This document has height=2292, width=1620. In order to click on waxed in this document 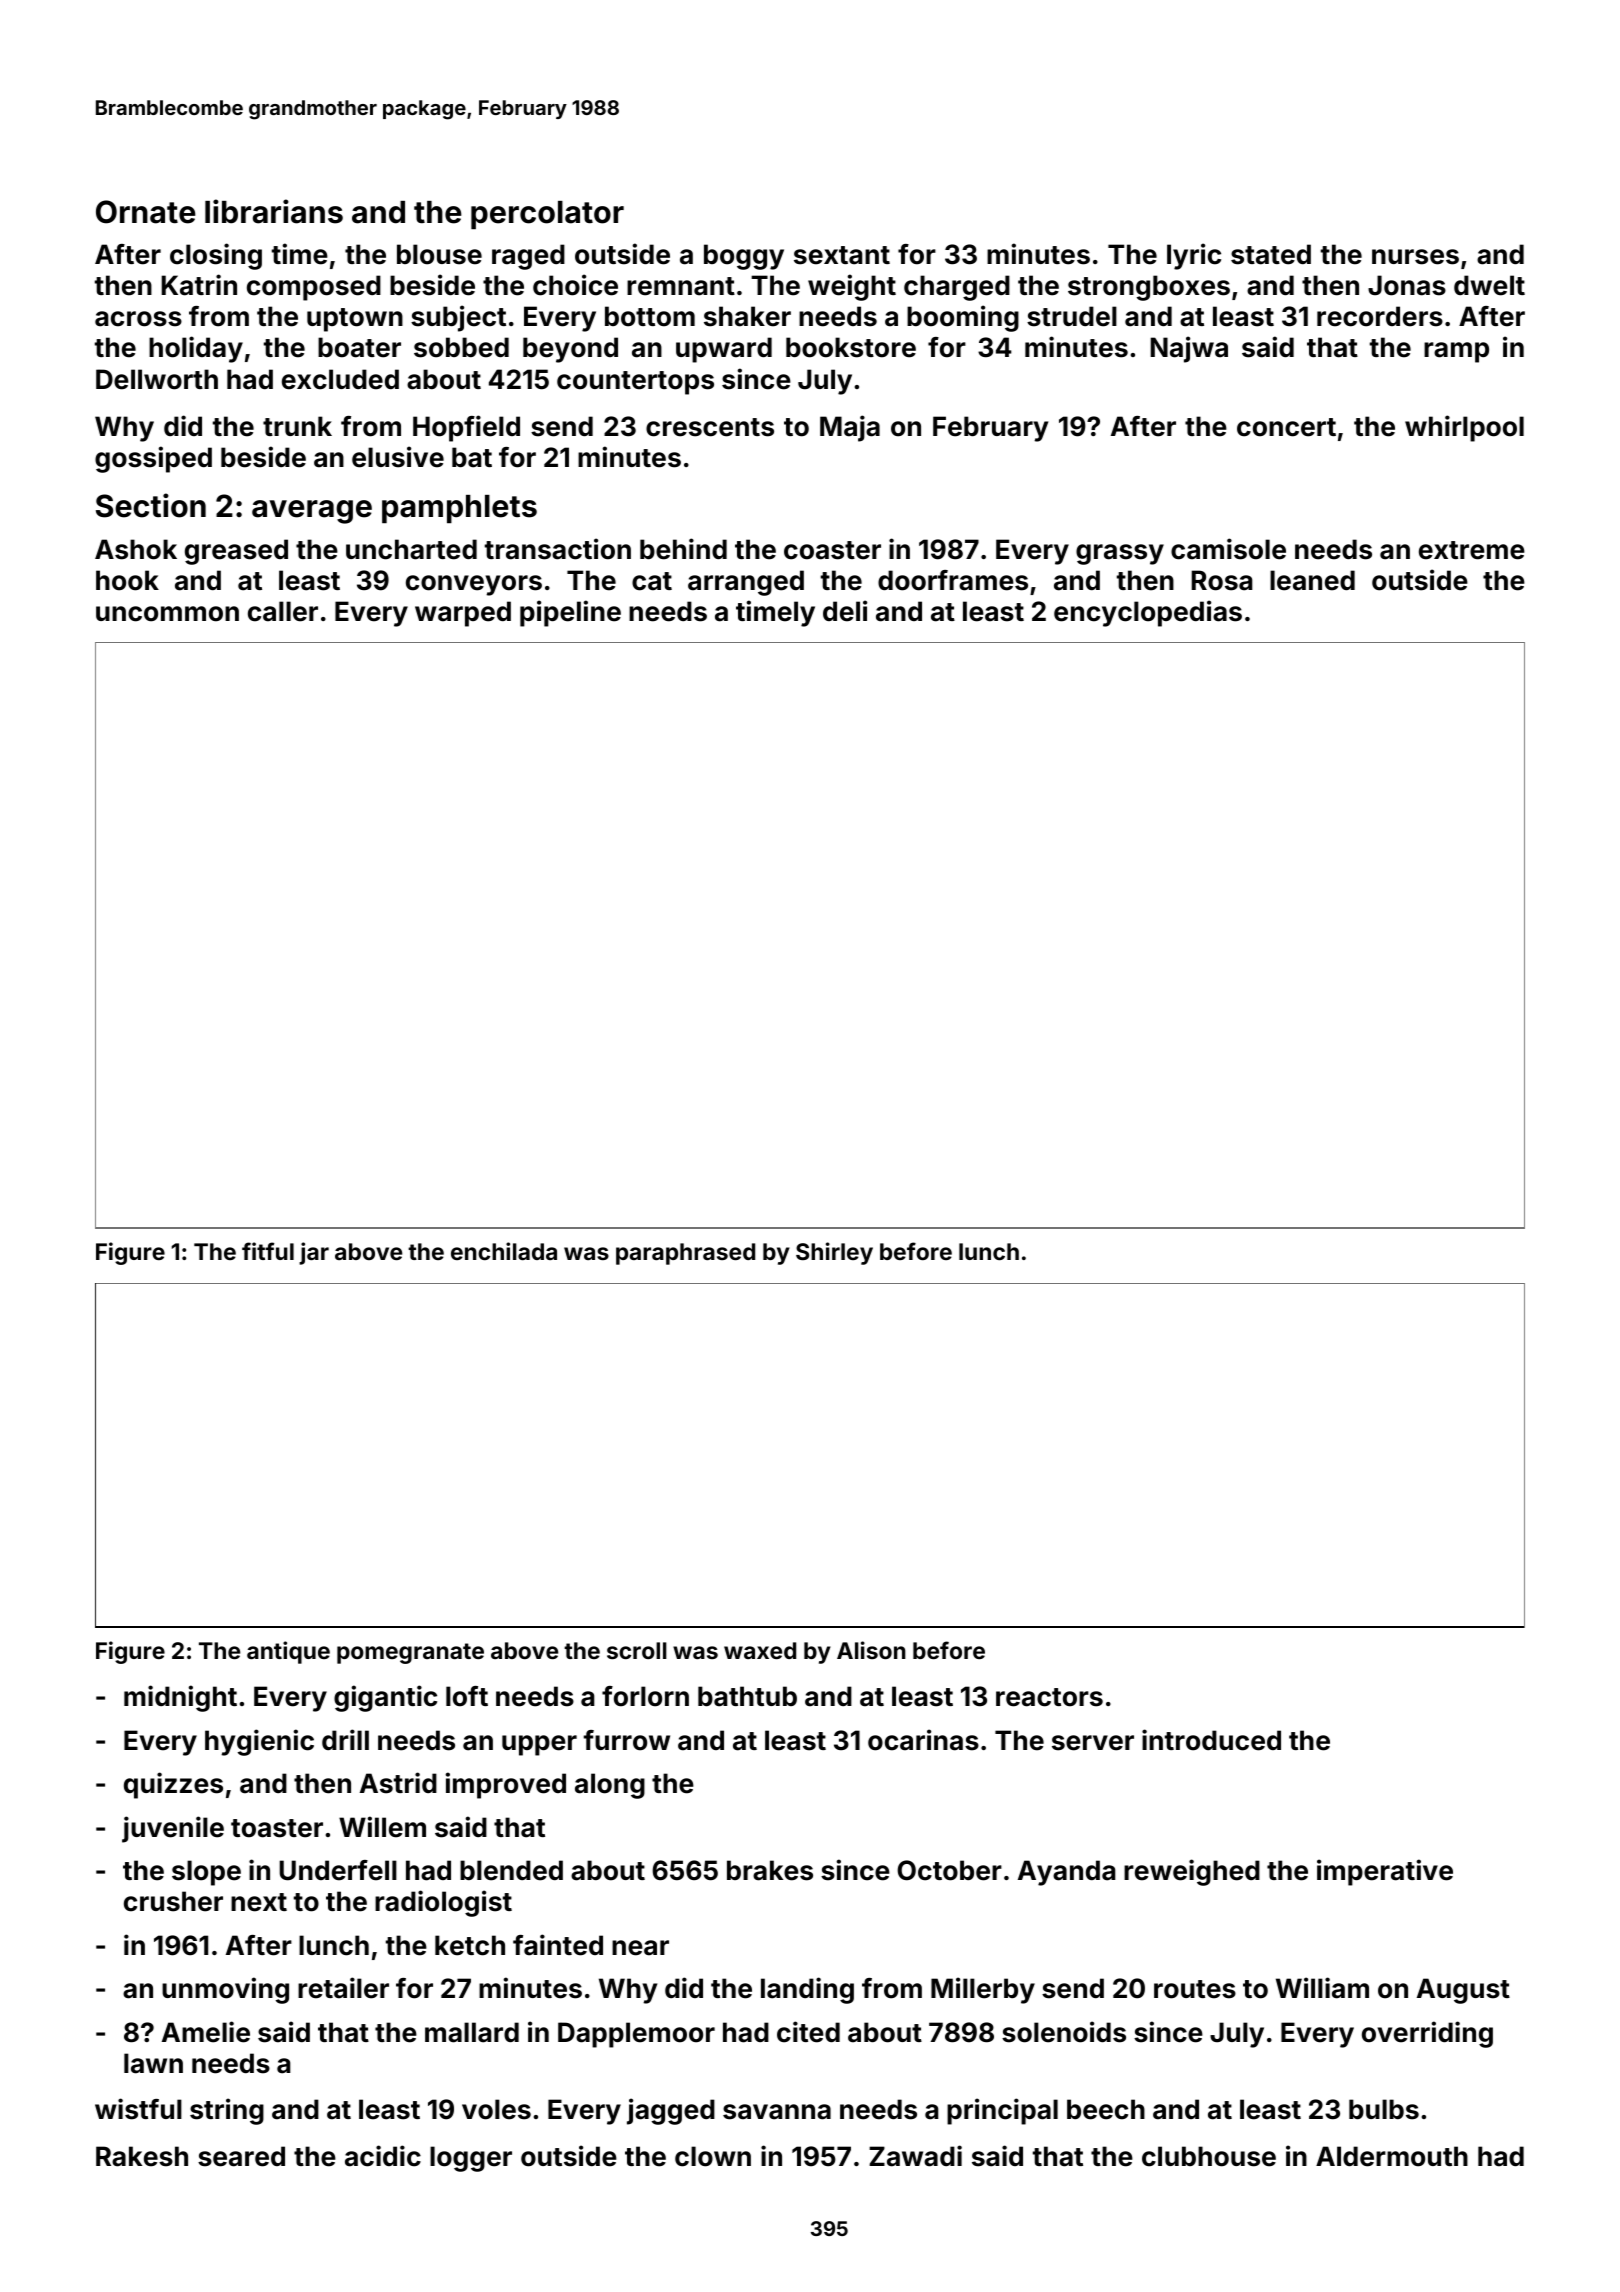, I will do `click(760, 1650)`.
